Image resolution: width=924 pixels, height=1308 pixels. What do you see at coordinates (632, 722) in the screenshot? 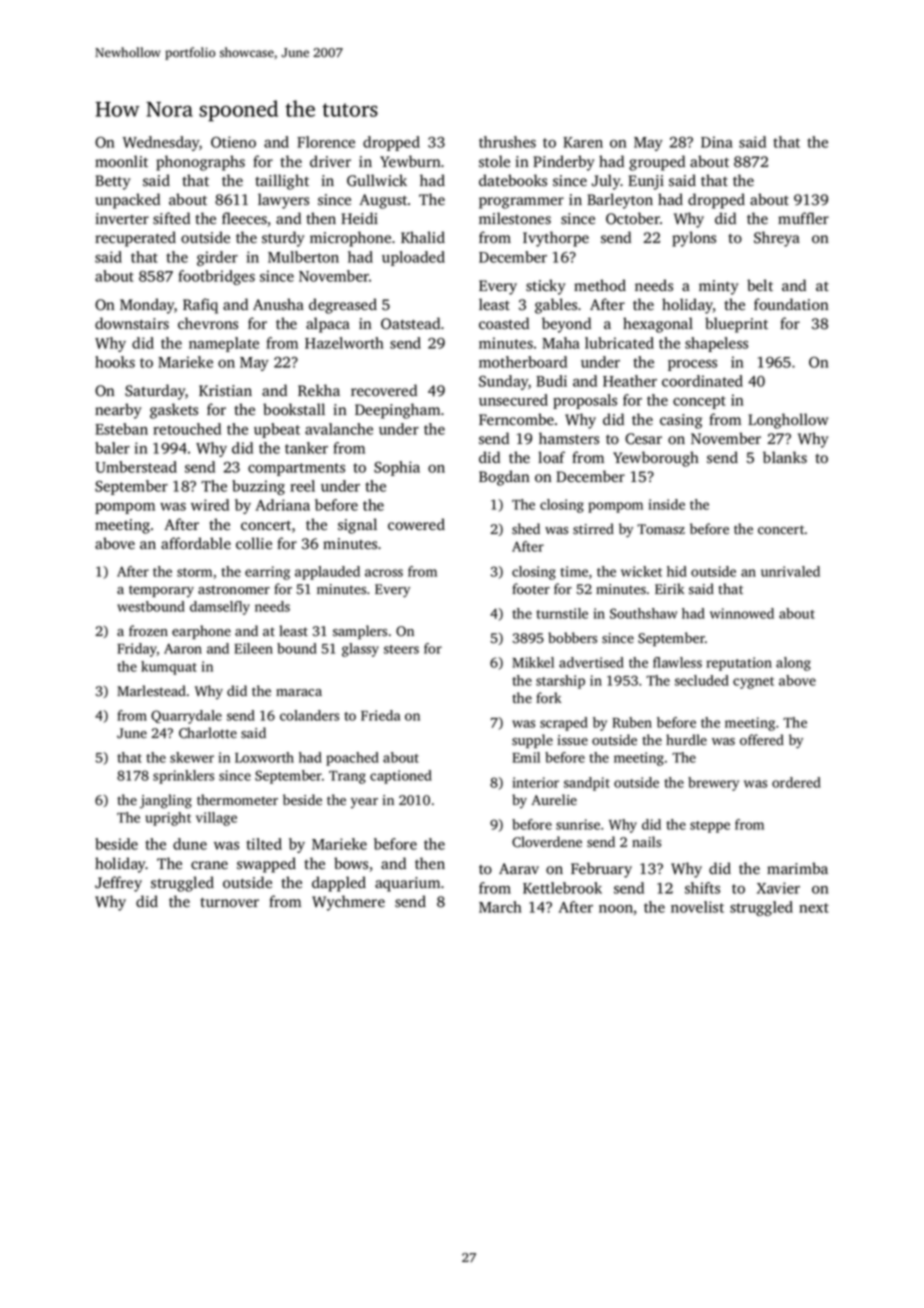
I see `Ruben` at bounding box center [632, 722].
